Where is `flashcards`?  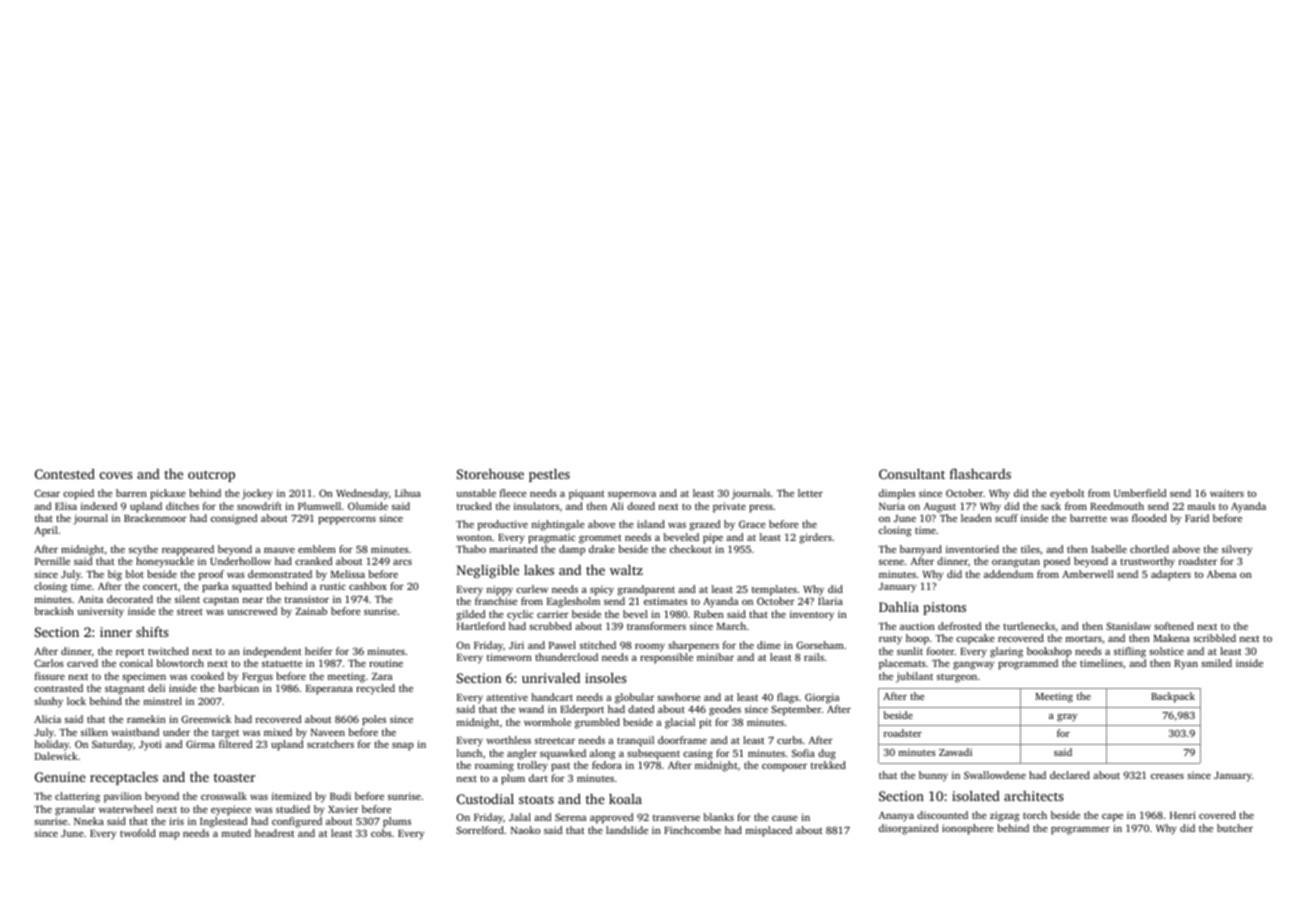 flashcards is located at coordinates (980, 473).
